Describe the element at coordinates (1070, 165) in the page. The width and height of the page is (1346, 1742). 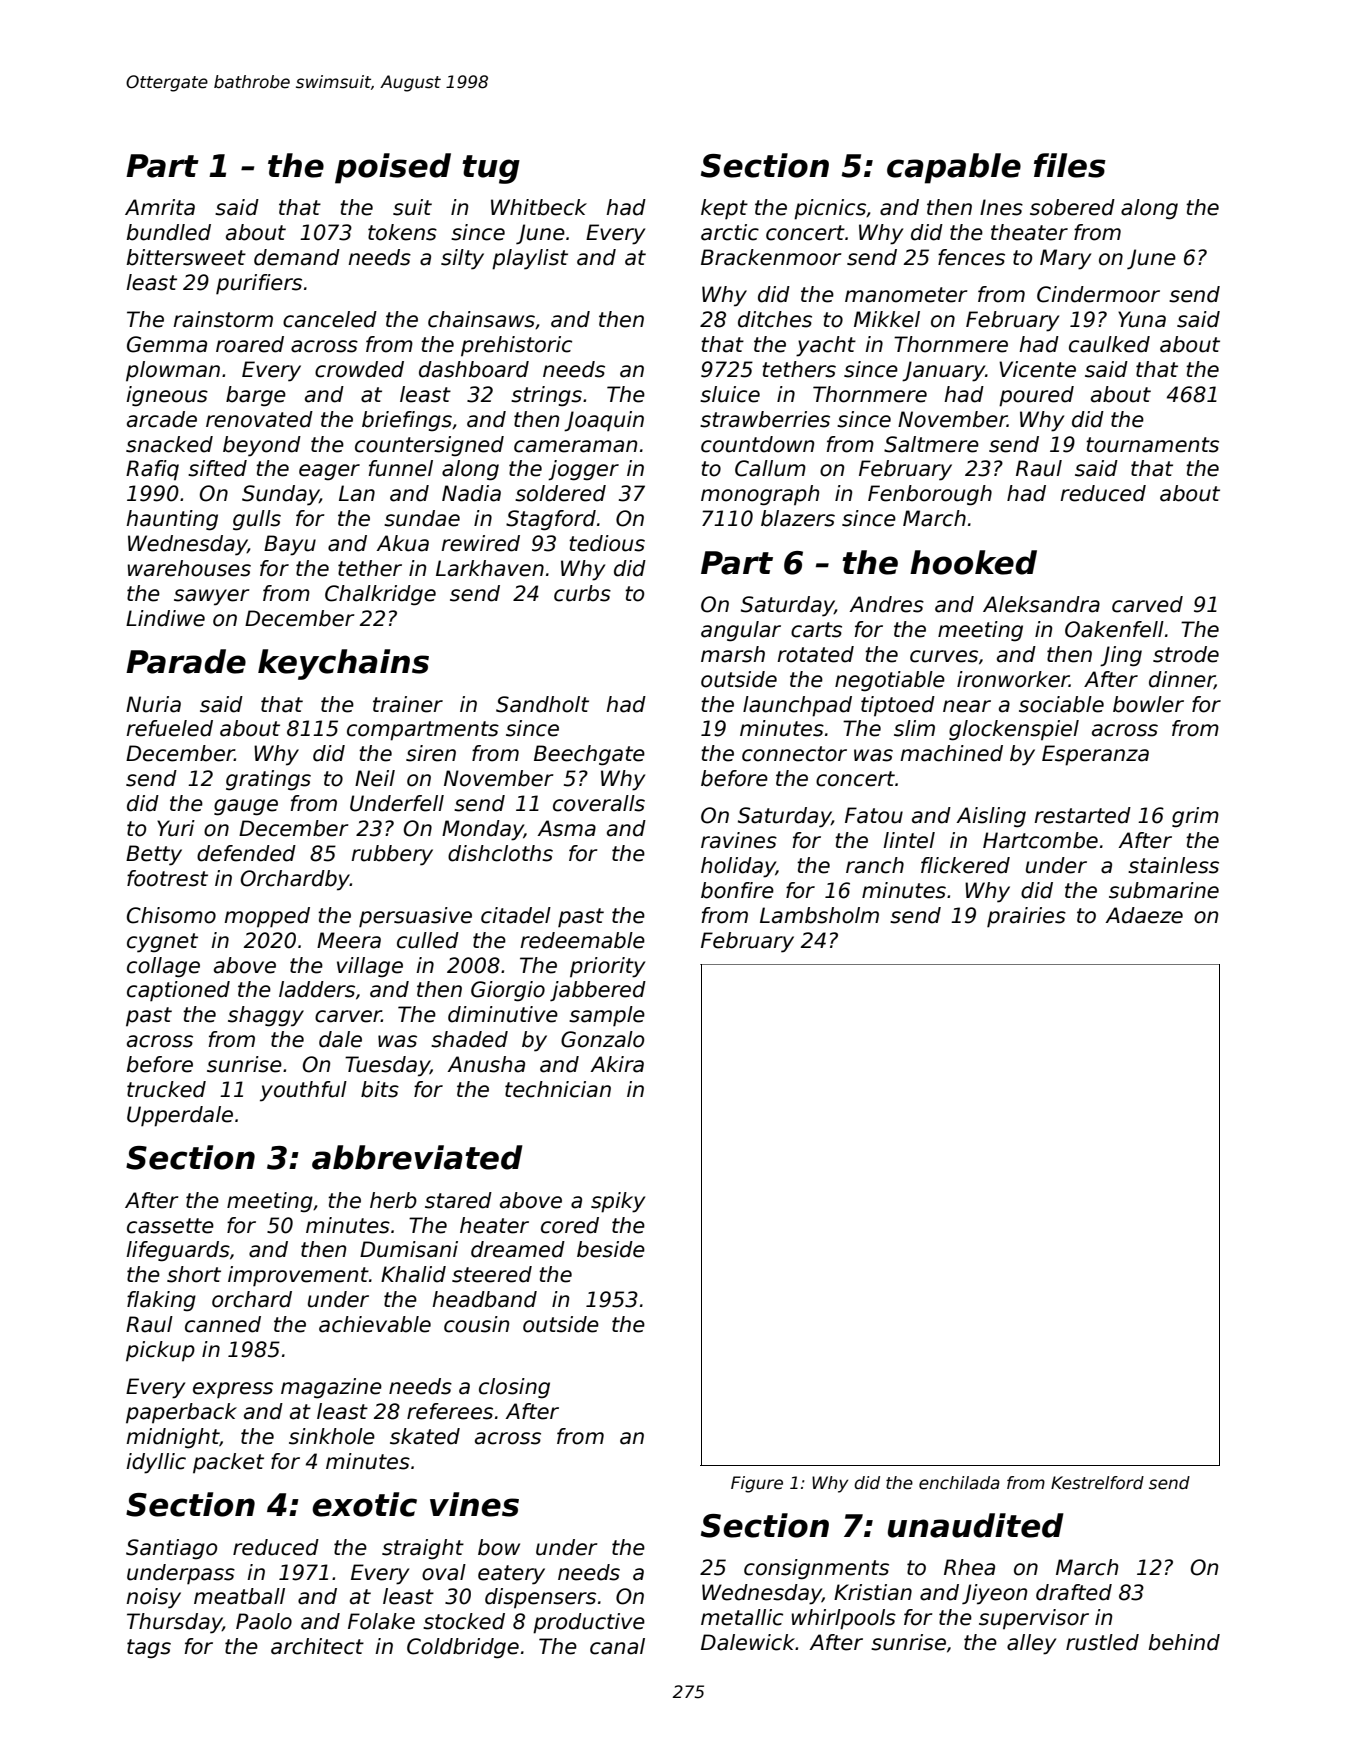
I see `files` at that location.
